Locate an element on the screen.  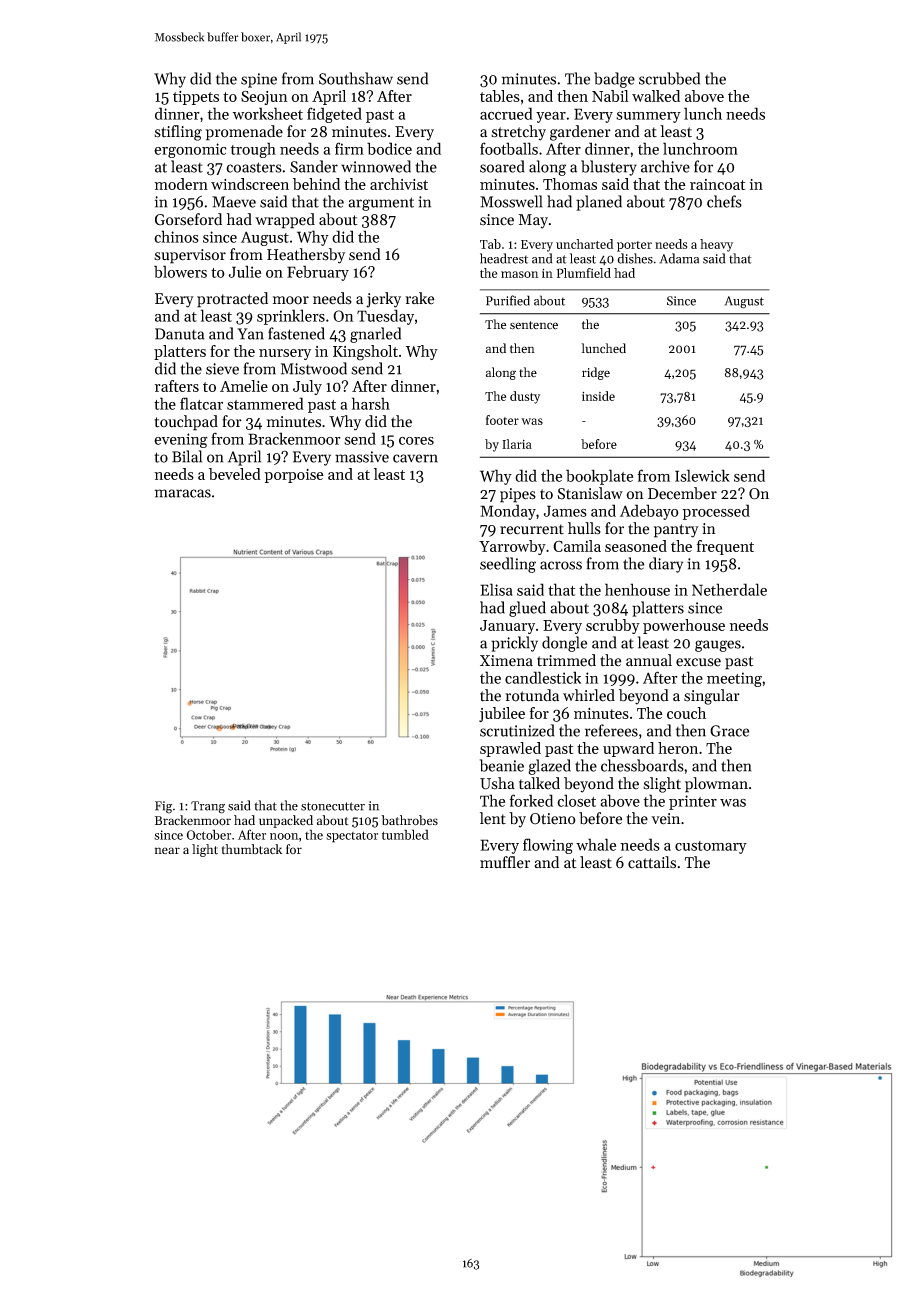
spine is located at coordinates (259, 80).
